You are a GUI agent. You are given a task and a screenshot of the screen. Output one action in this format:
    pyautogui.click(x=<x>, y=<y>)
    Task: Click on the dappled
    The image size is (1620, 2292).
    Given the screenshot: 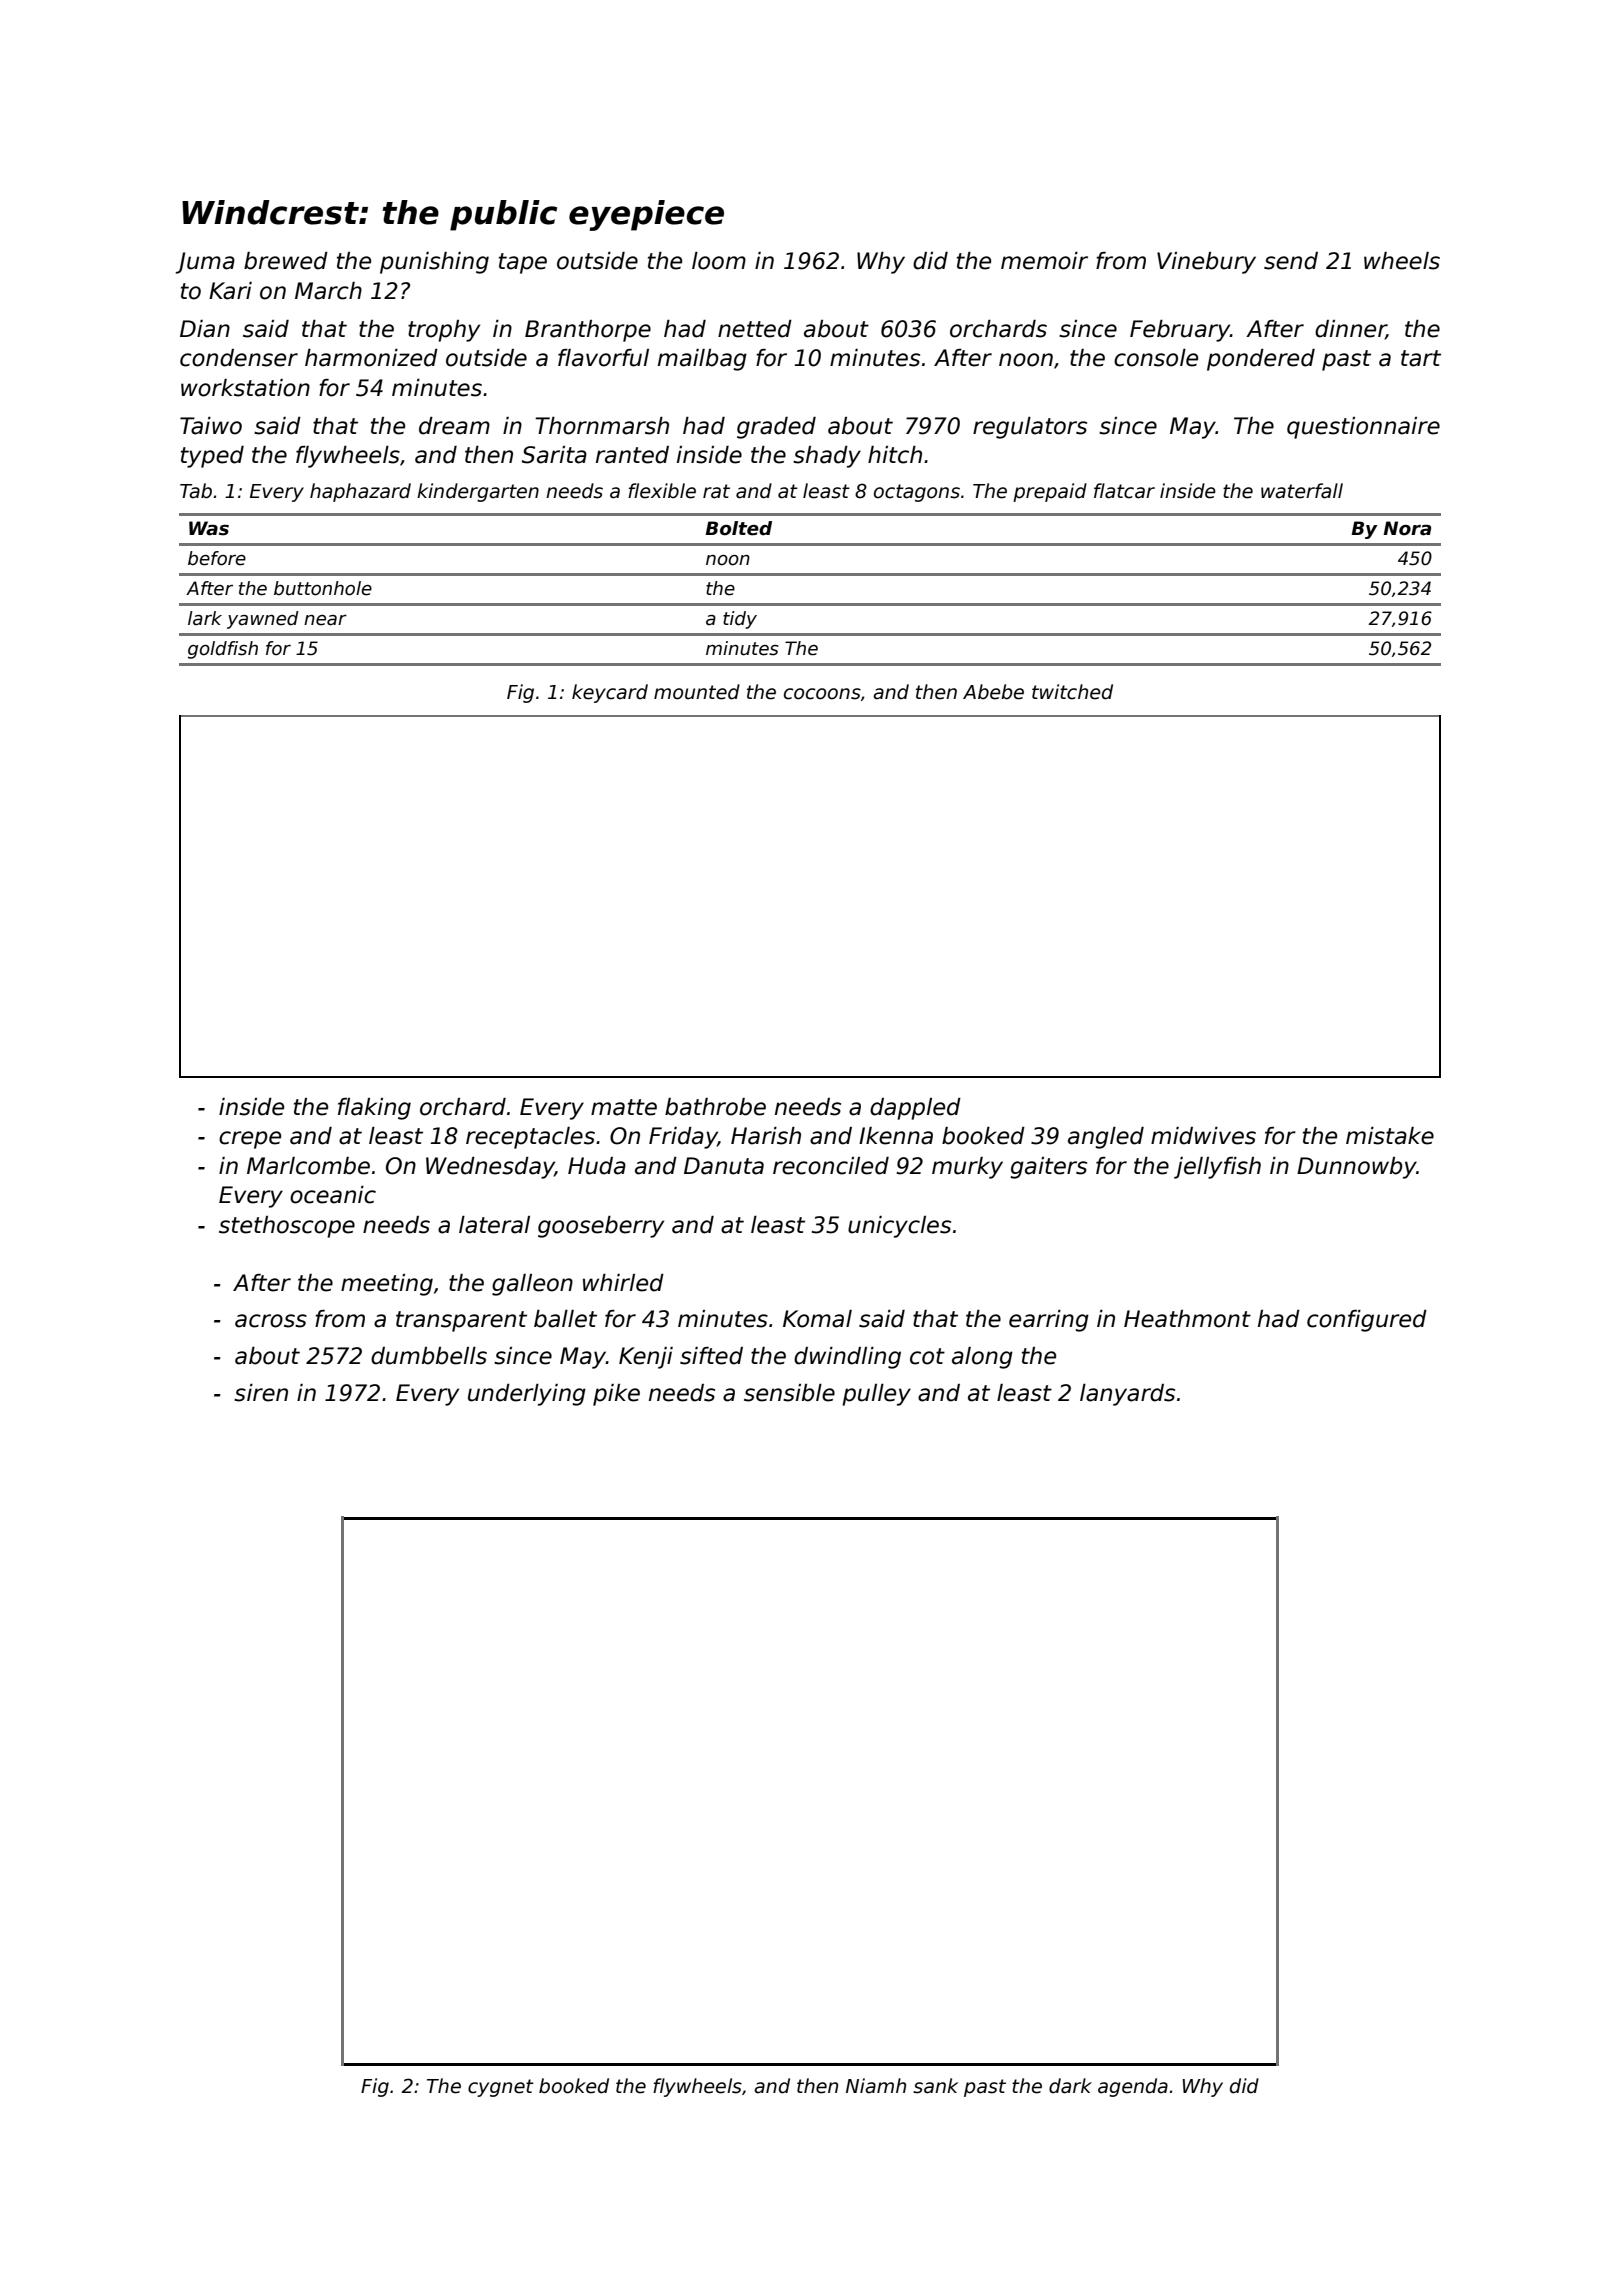 What is the action you would take?
    pyautogui.click(x=915, y=1109)
